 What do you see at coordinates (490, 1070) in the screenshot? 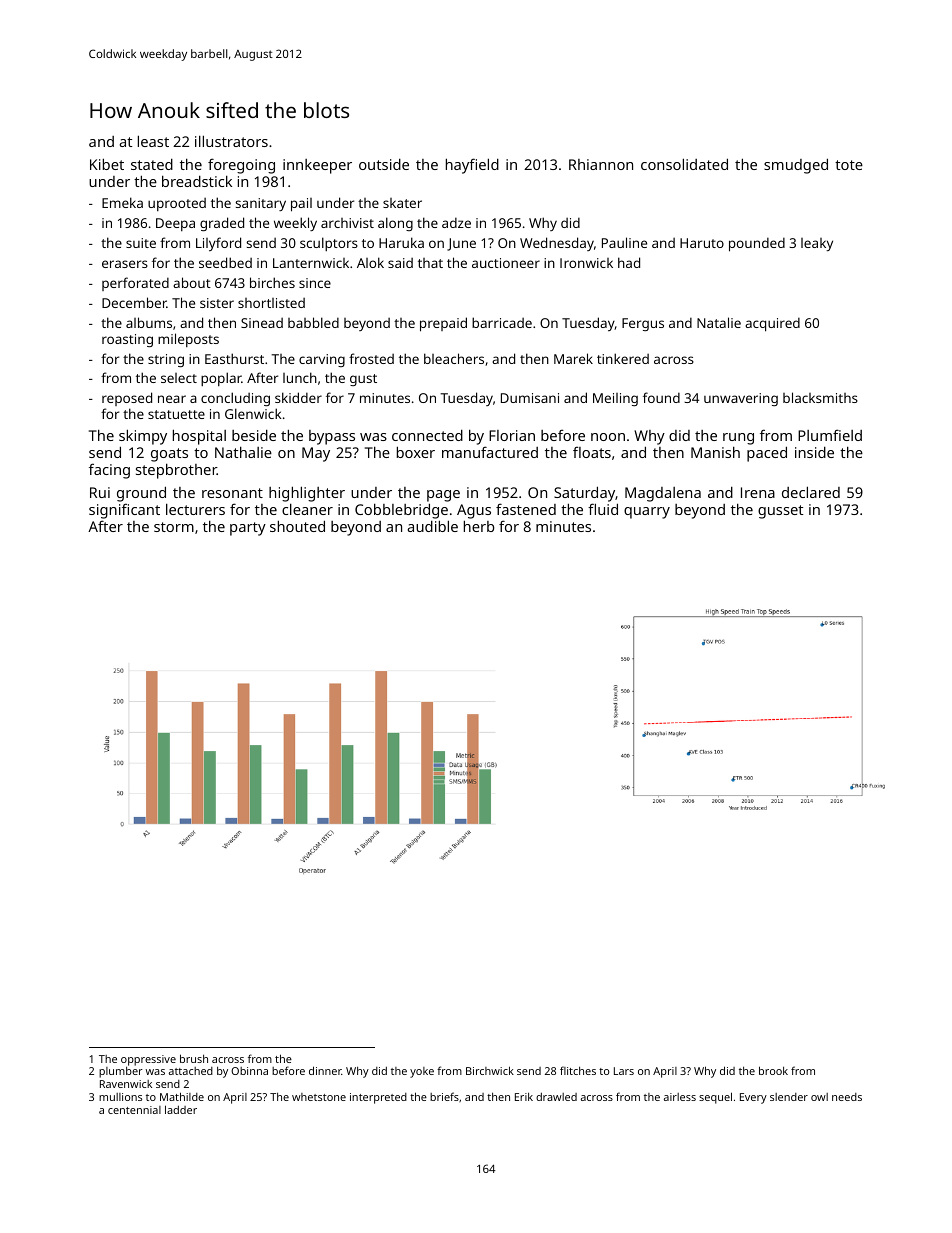
I see `Birchwick` at bounding box center [490, 1070].
